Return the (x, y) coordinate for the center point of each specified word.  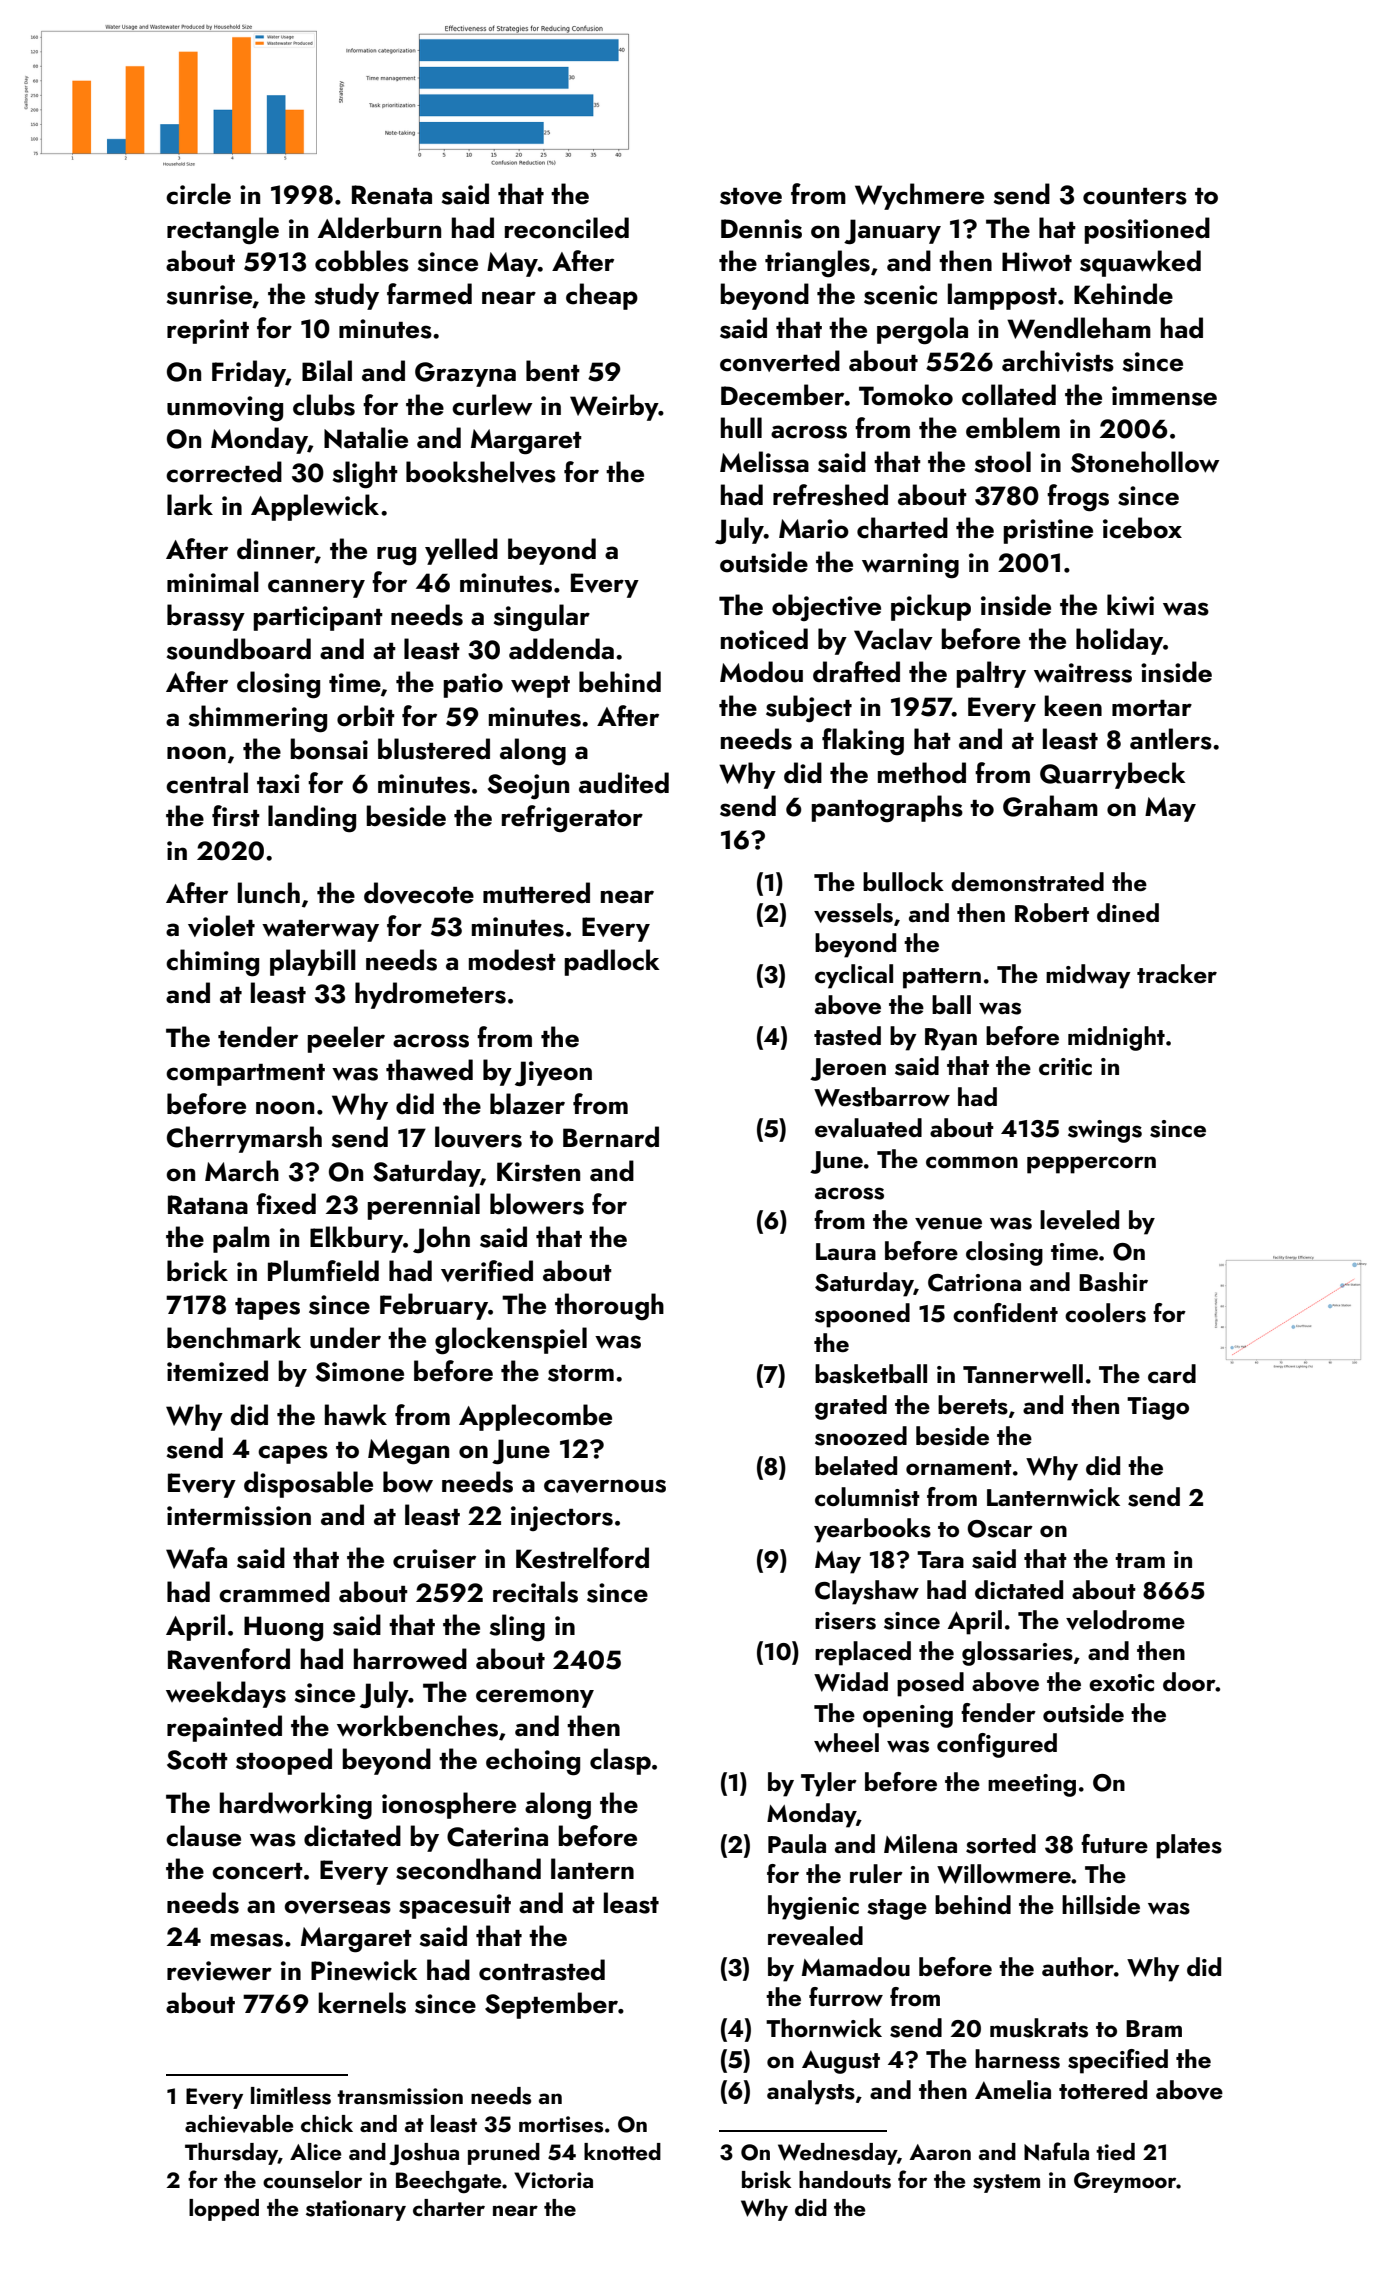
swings (1105, 1131)
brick (197, 1271)
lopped (224, 2210)
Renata (392, 195)
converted (780, 361)
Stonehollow (1145, 462)
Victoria (553, 2180)
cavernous (605, 1486)
